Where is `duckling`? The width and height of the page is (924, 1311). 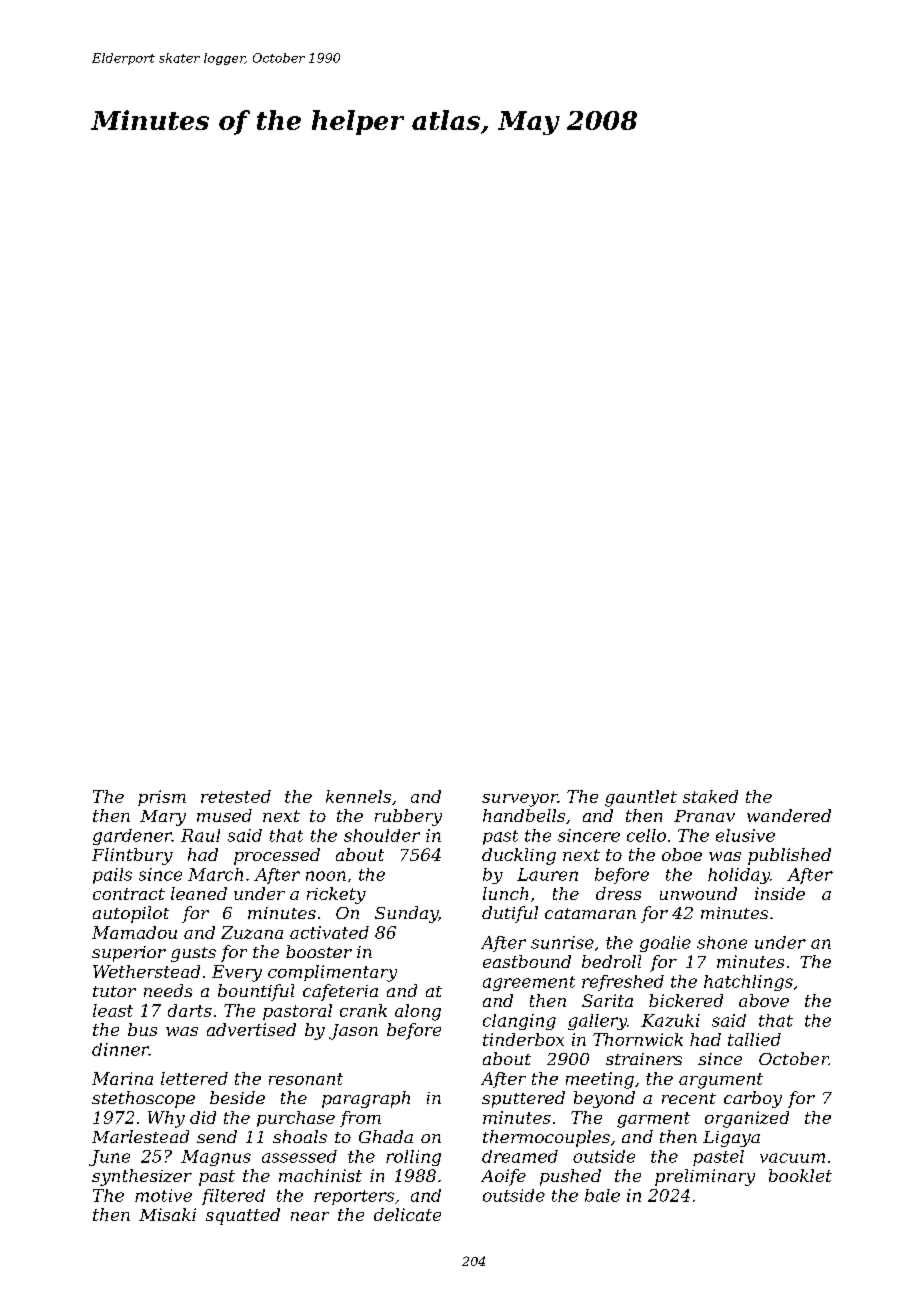
duckling is located at coordinates (519, 856).
